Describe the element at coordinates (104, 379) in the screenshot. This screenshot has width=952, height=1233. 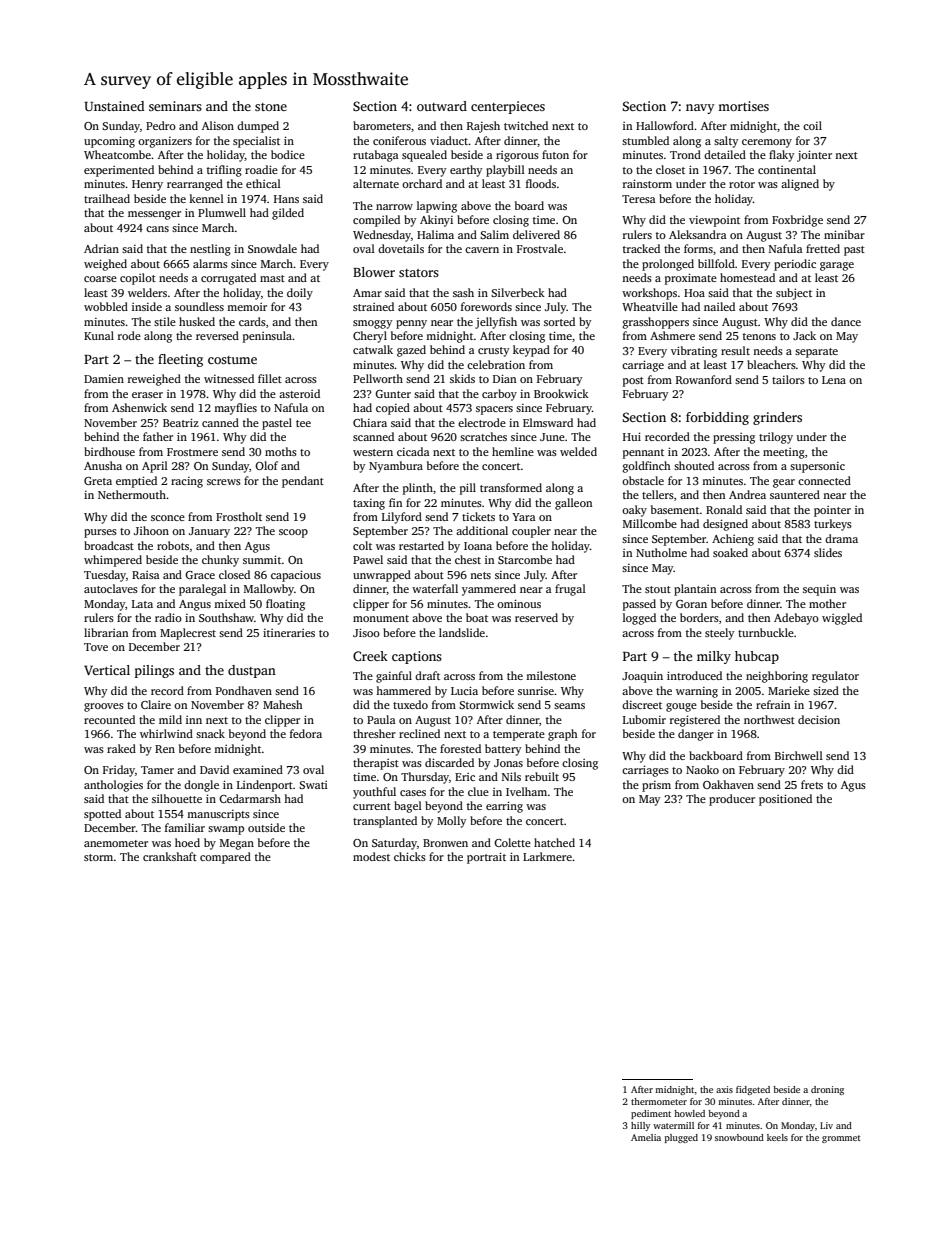
I see `Damien` at that location.
